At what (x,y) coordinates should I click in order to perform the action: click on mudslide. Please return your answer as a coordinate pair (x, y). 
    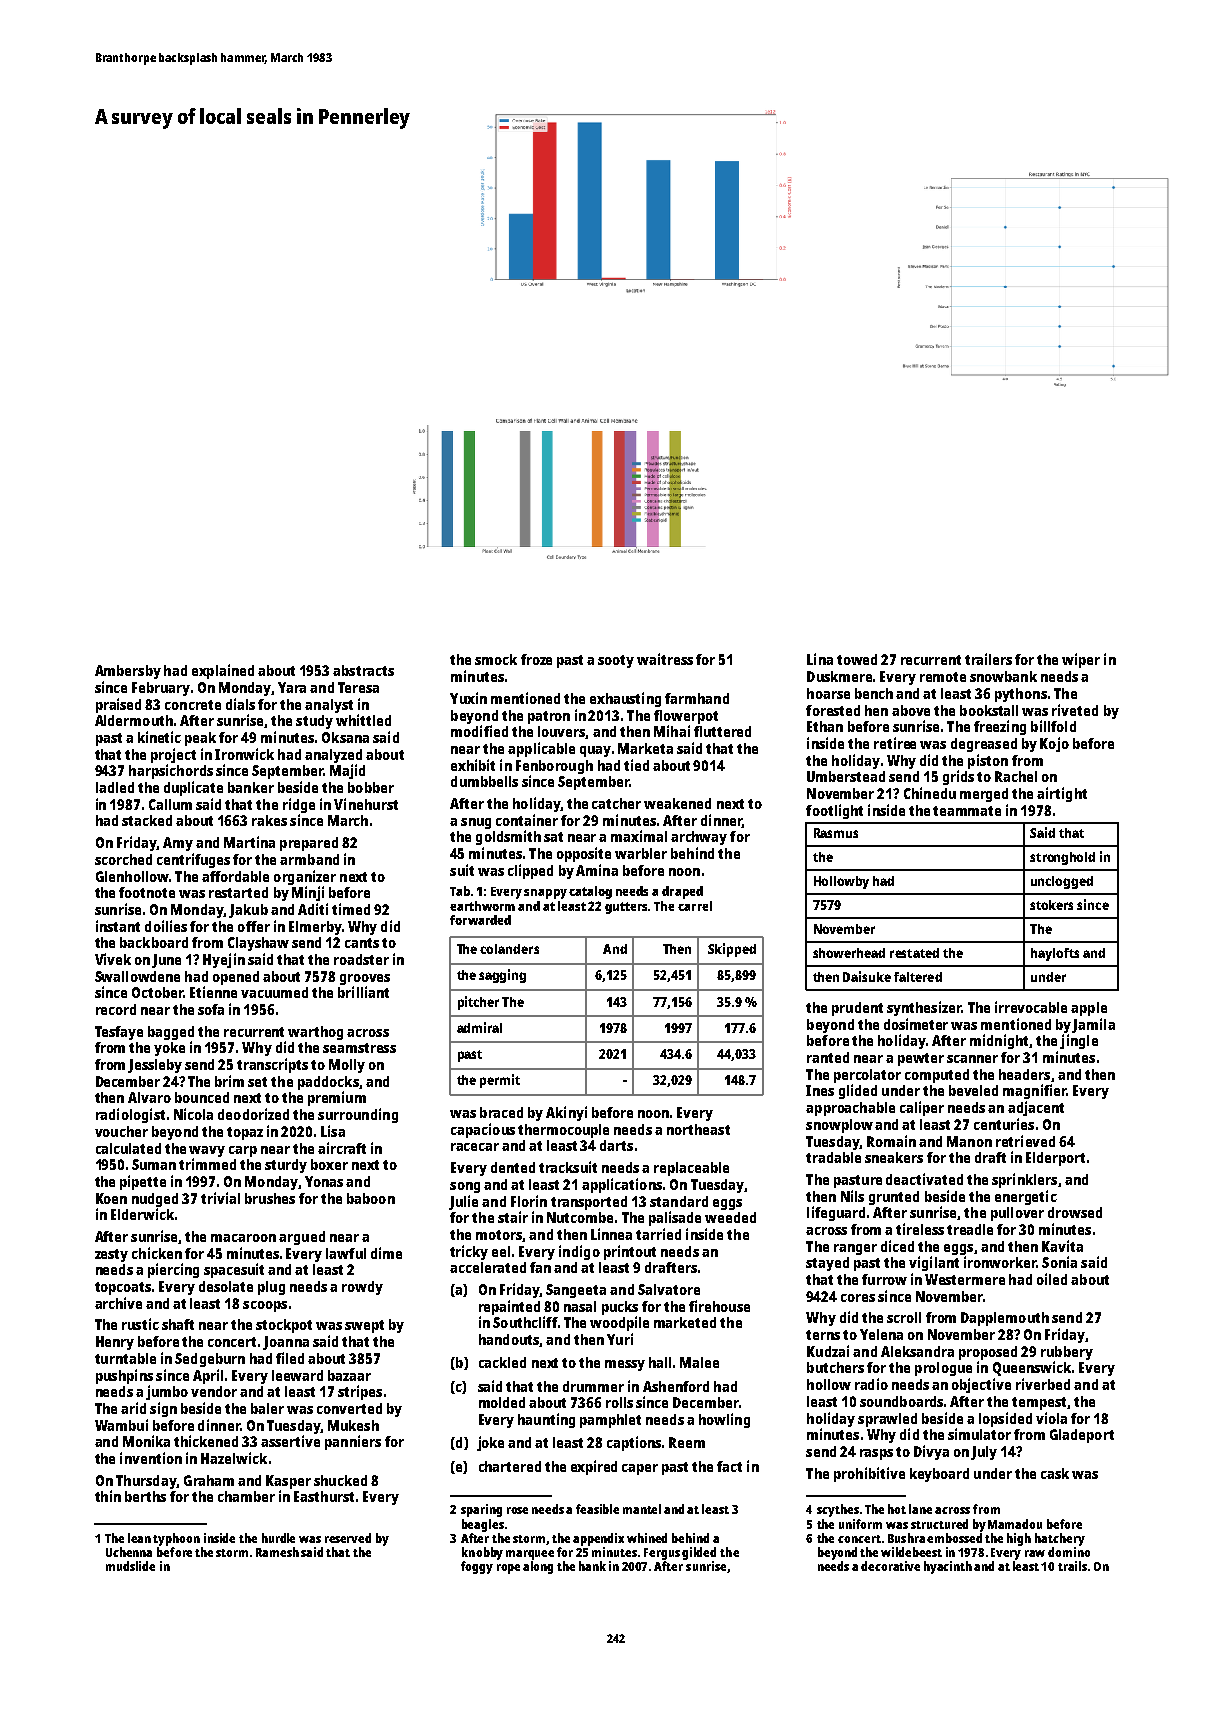
    Looking at the image, I should click on (130, 1566).
